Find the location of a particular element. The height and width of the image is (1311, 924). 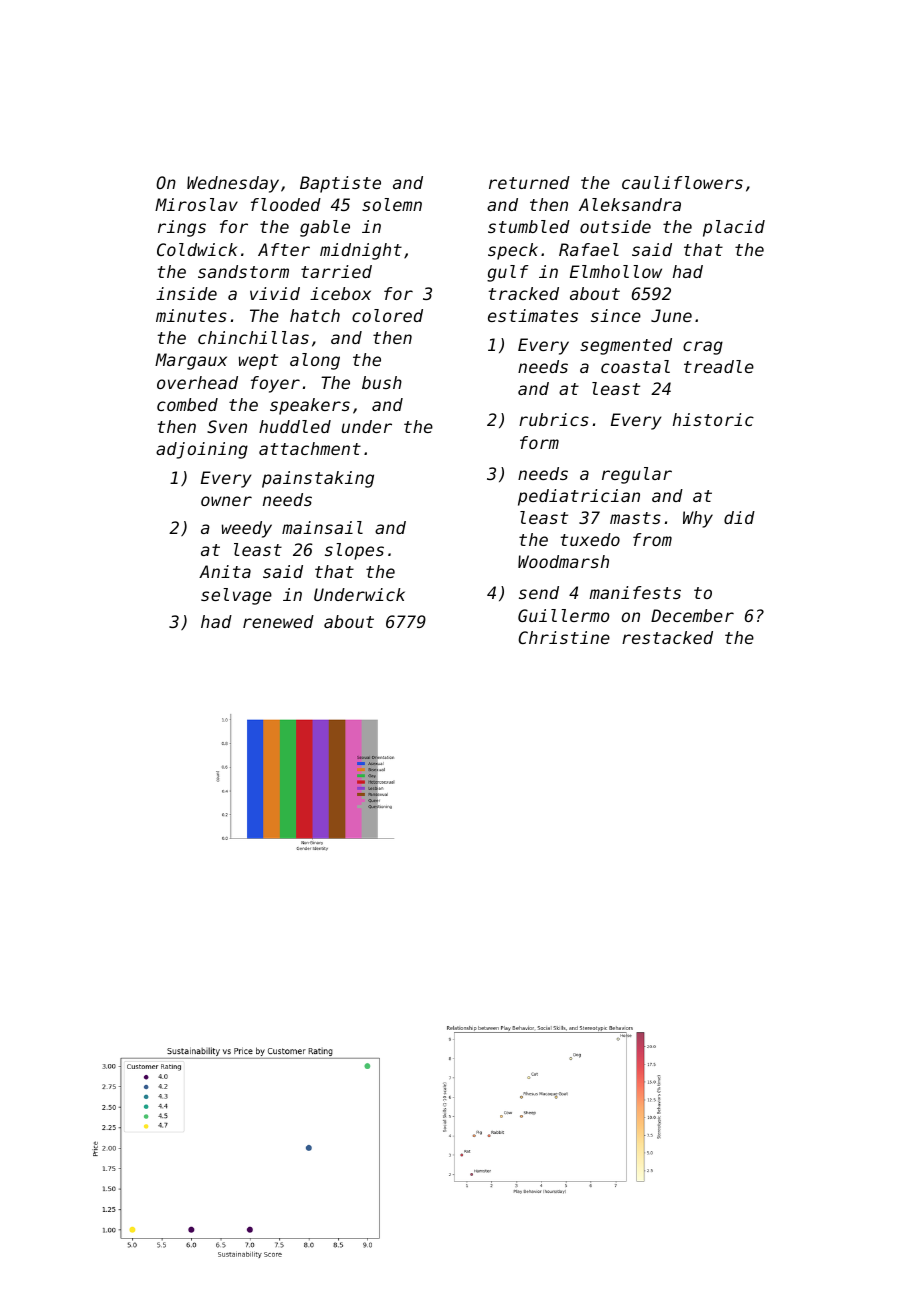

renewed is located at coordinates (278, 621).
